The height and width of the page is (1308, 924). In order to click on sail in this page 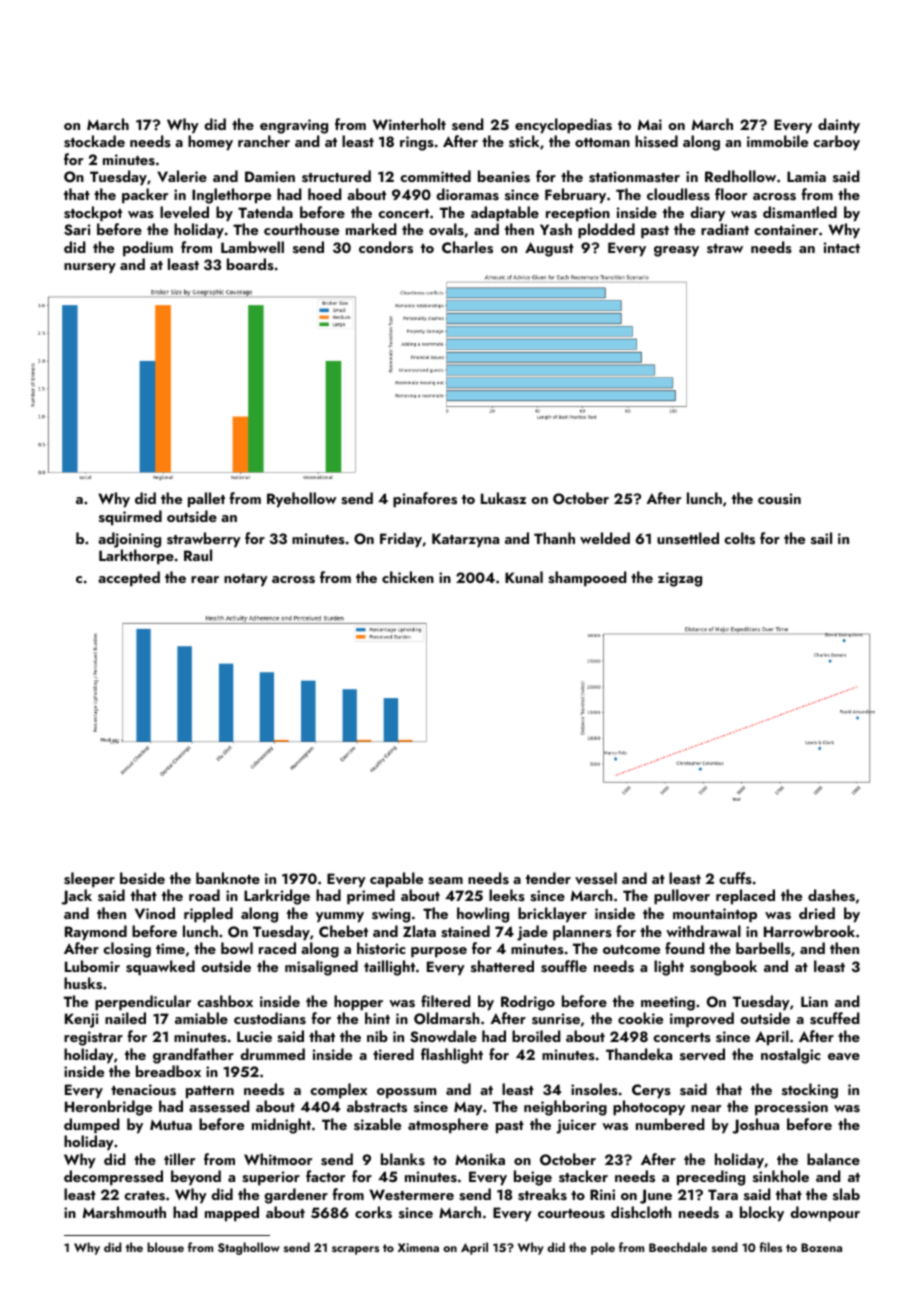, I will do `click(821, 538)`.
